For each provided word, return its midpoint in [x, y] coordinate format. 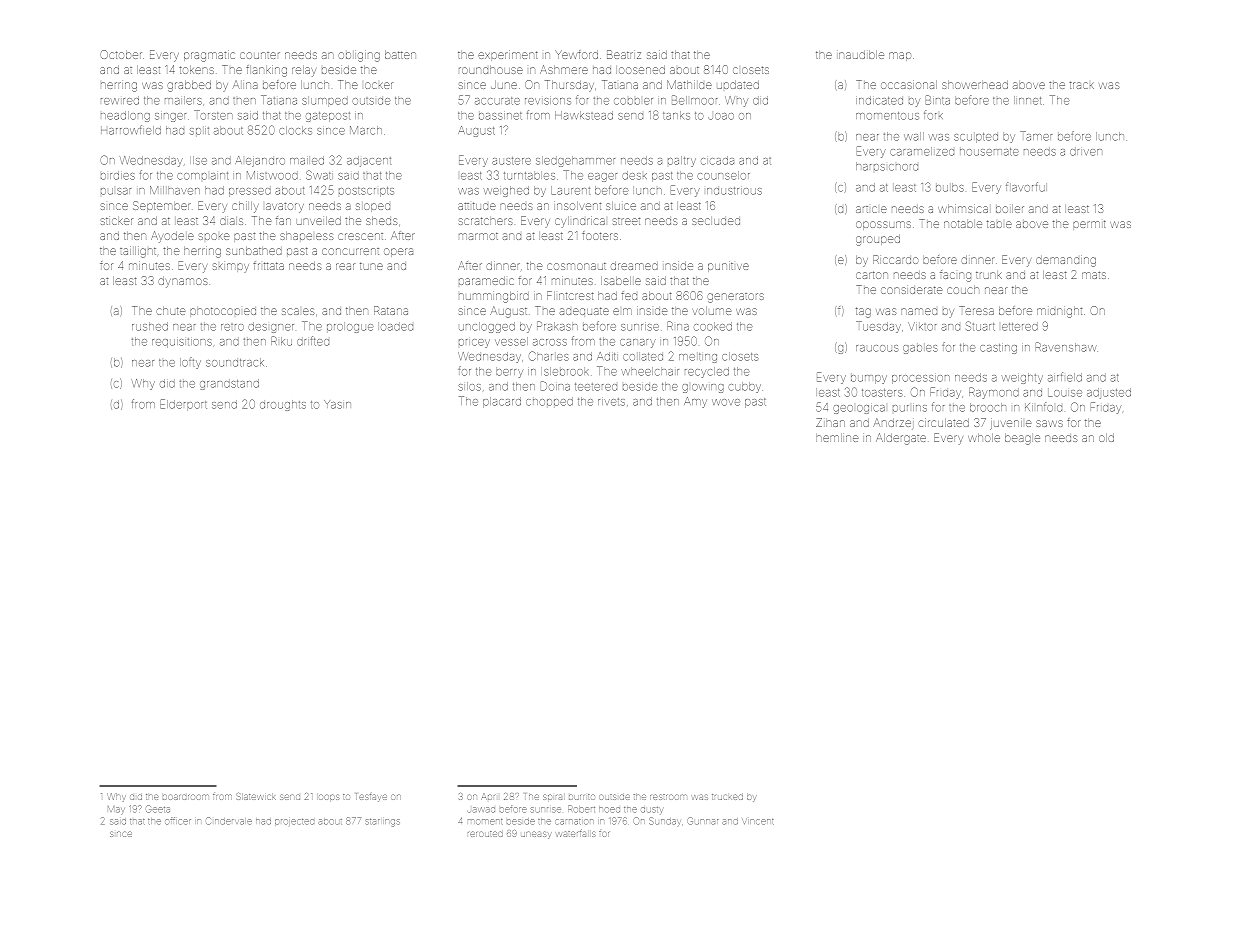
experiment [508, 56]
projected [294, 822]
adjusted [1109, 393]
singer [170, 117]
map [900, 56]
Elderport [183, 404]
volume [711, 311]
